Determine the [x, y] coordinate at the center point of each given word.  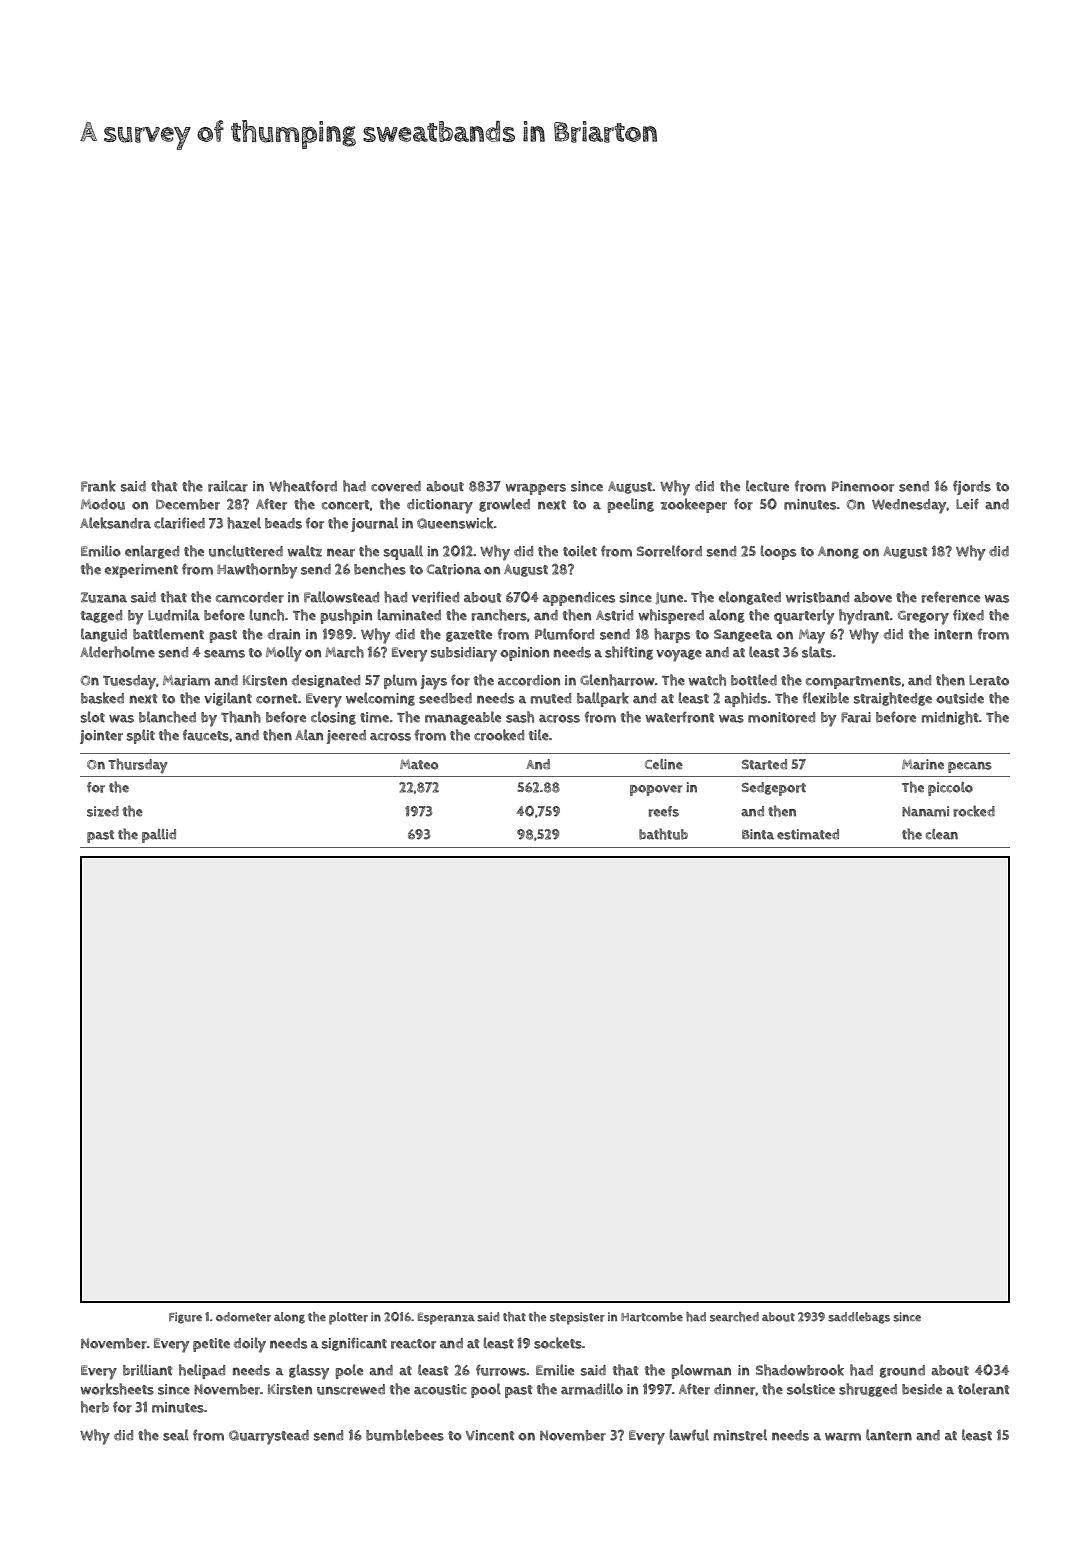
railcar [228, 486]
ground [902, 1371]
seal [176, 1435]
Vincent [490, 1435]
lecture [767, 486]
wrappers [535, 489]
